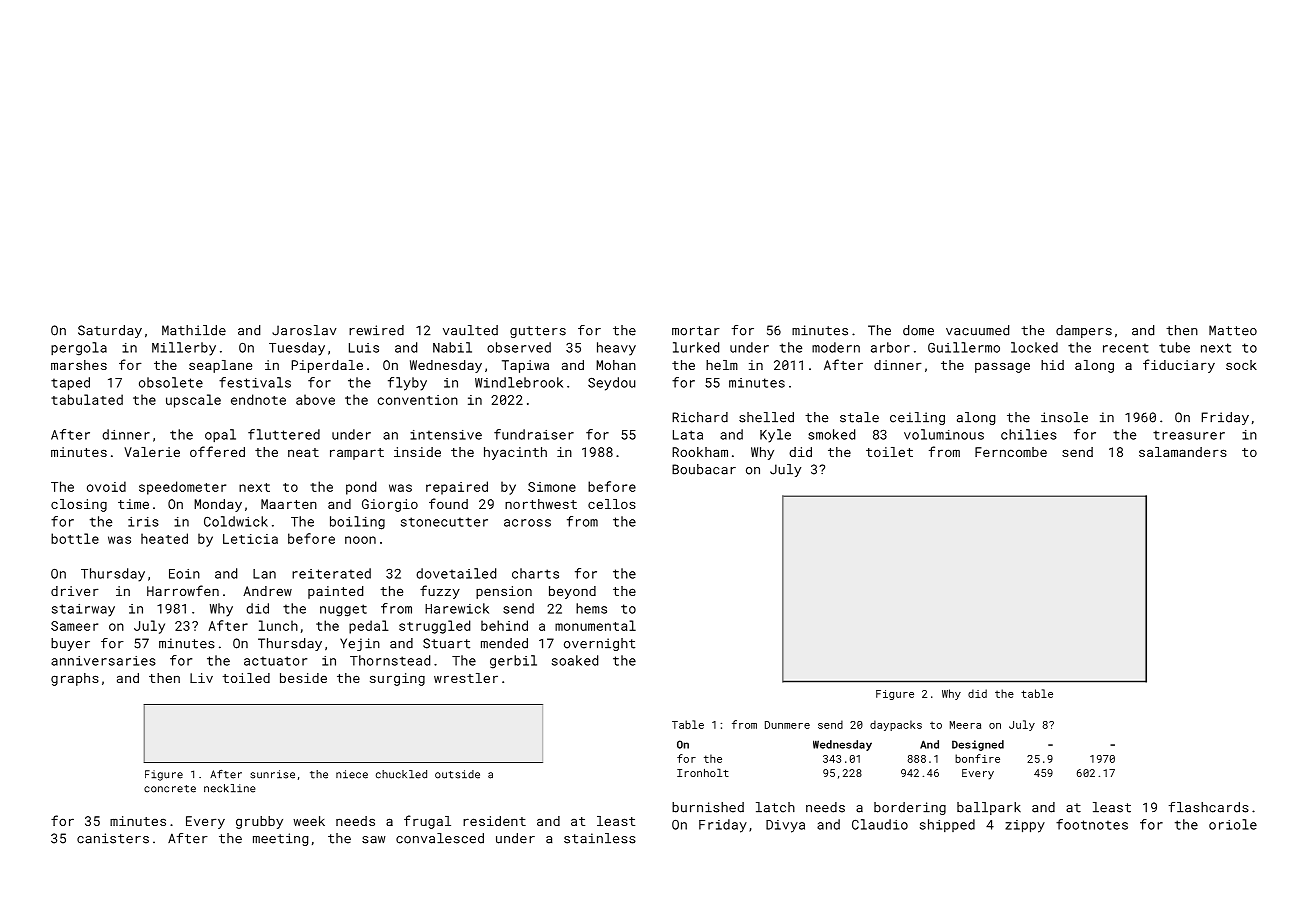 The image size is (1308, 924). I want to click on Leticia, so click(250, 539).
